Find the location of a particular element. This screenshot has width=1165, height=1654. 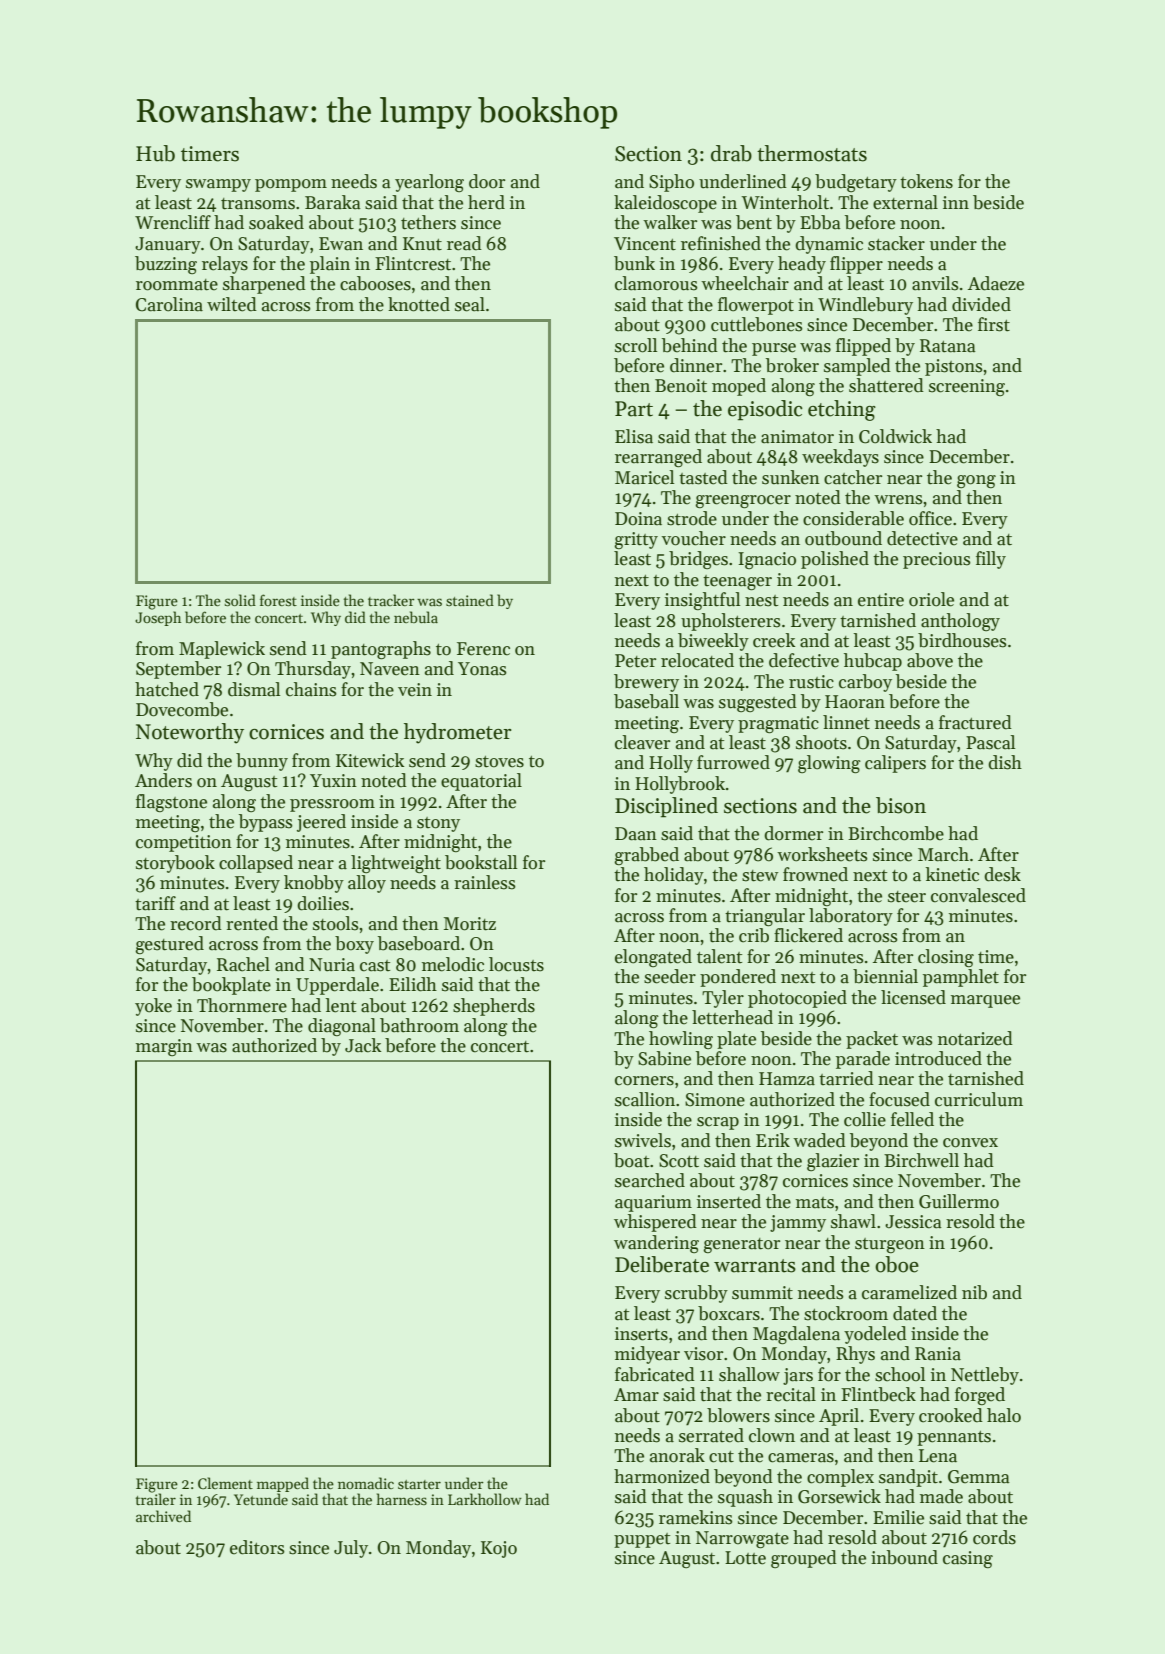

Jack is located at coordinates (363, 1045).
